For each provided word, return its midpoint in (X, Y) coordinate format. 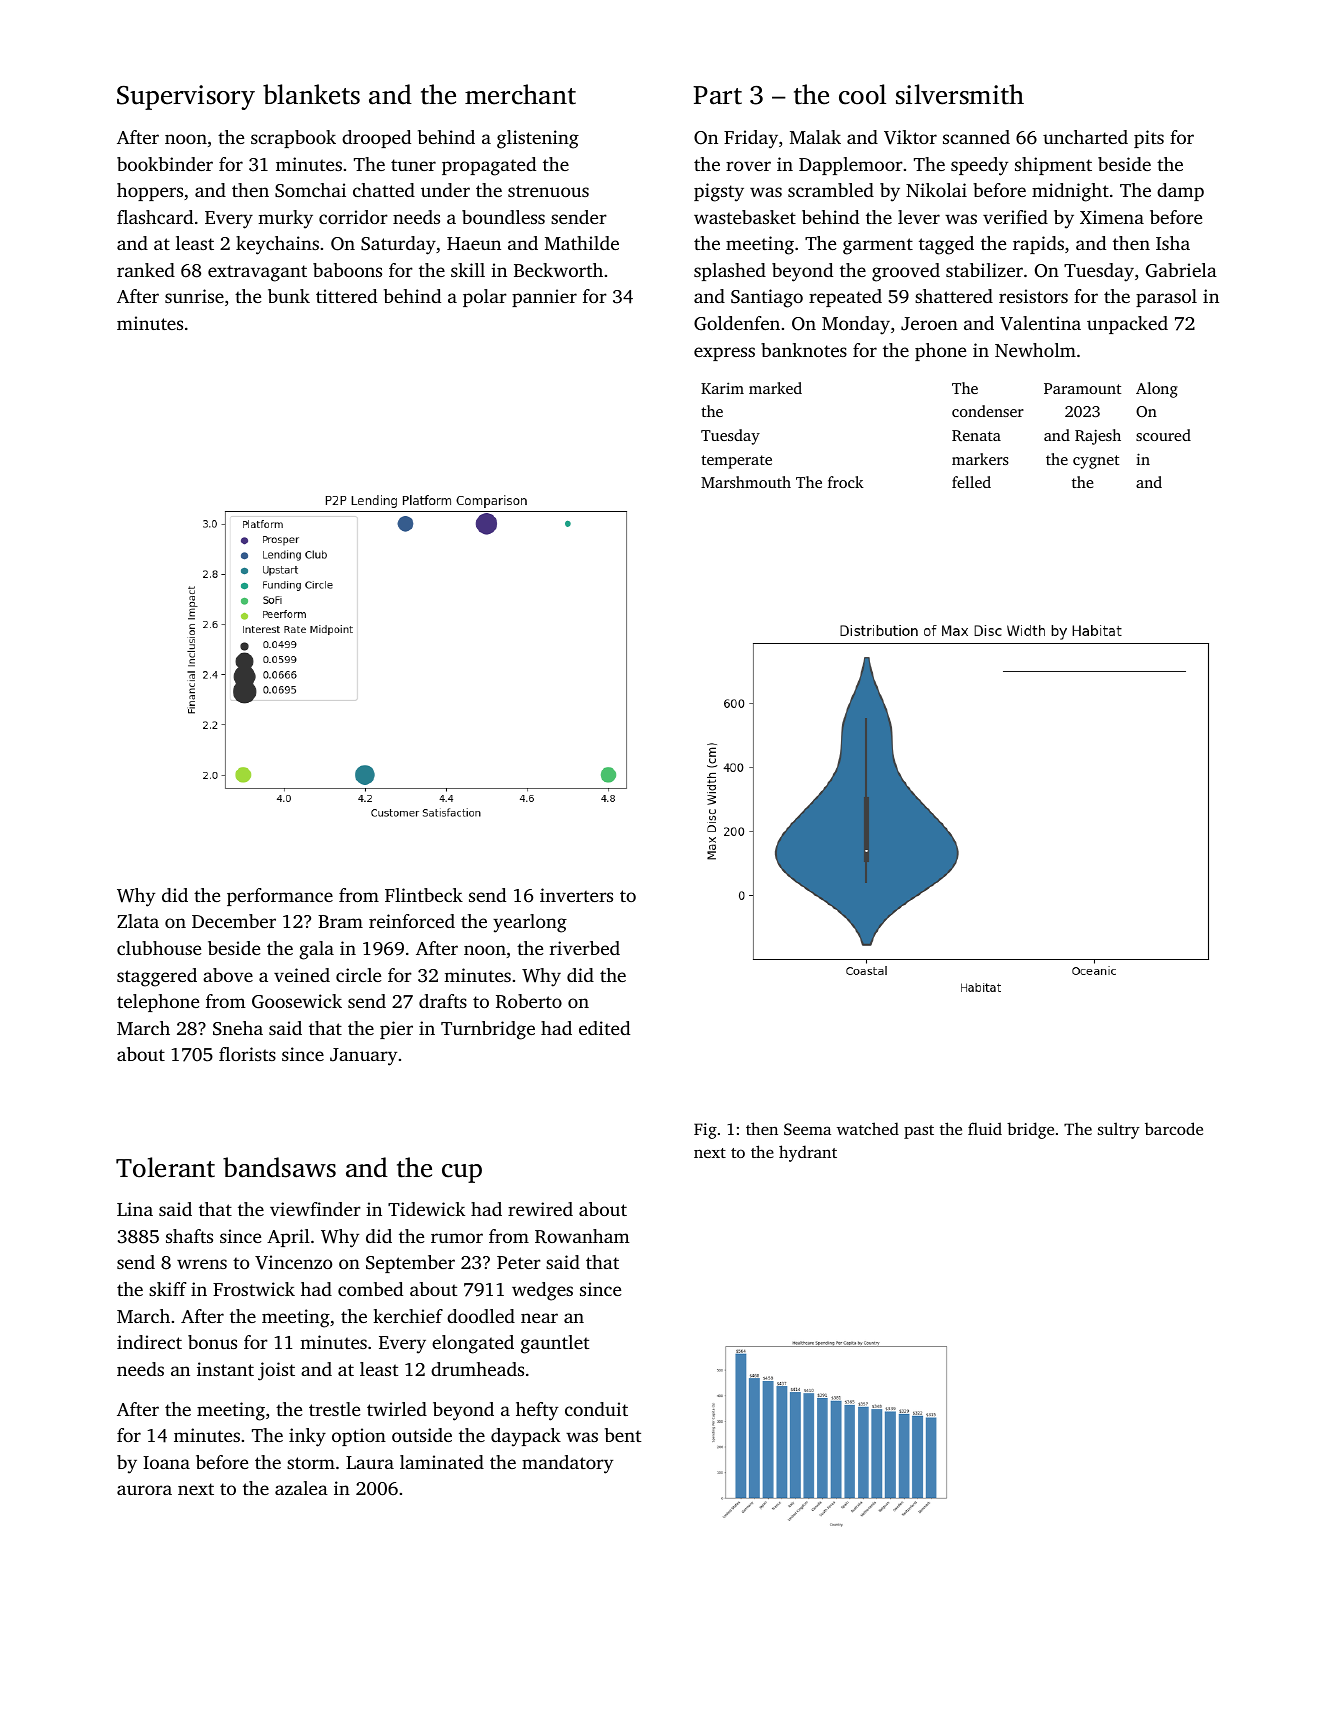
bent (623, 1435)
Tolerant (165, 1167)
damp (1180, 192)
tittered (346, 296)
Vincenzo (293, 1262)
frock (846, 482)
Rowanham (582, 1236)
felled (971, 482)
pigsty (719, 192)
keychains (277, 245)
